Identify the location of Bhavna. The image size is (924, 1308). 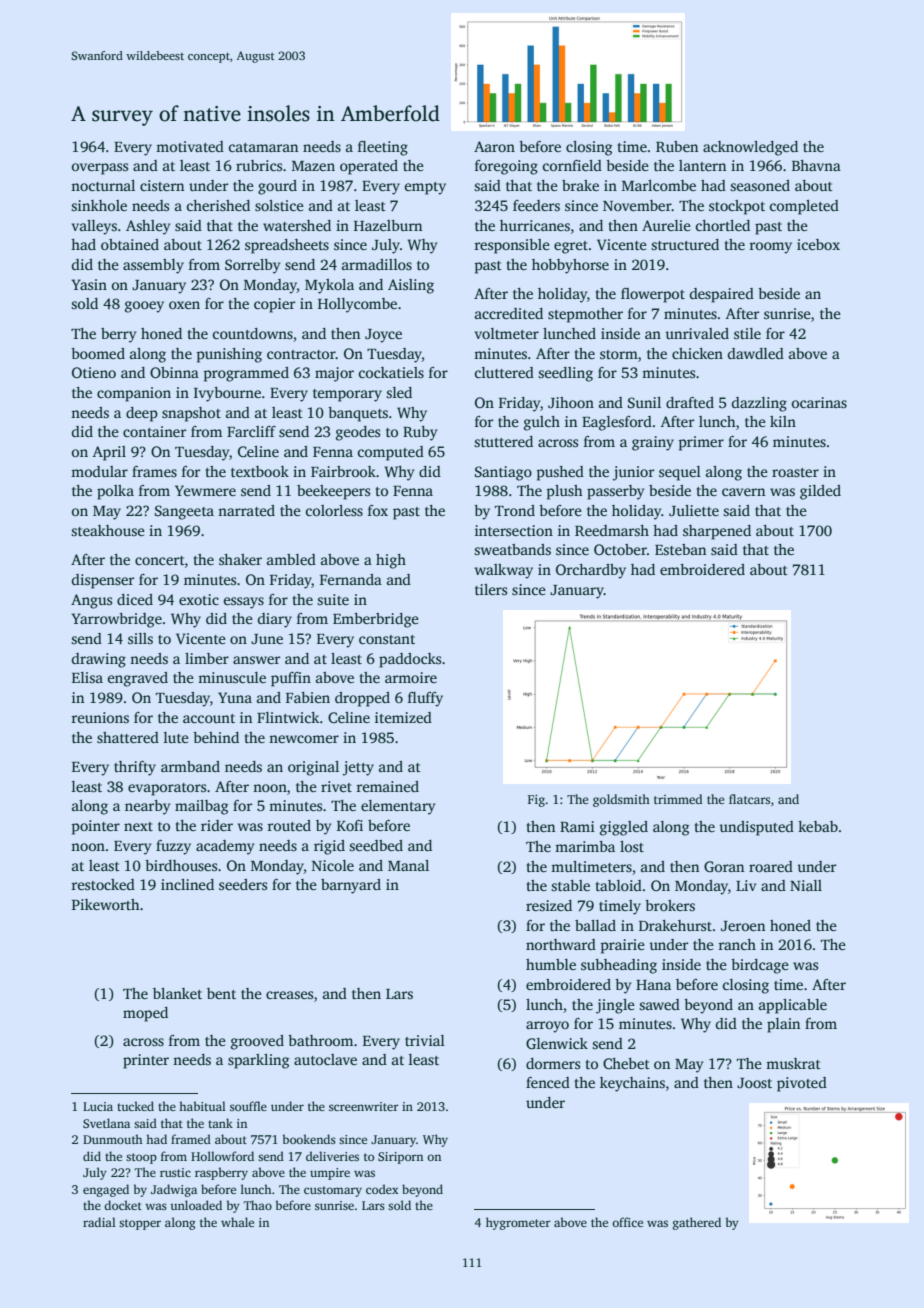
(816, 165).
